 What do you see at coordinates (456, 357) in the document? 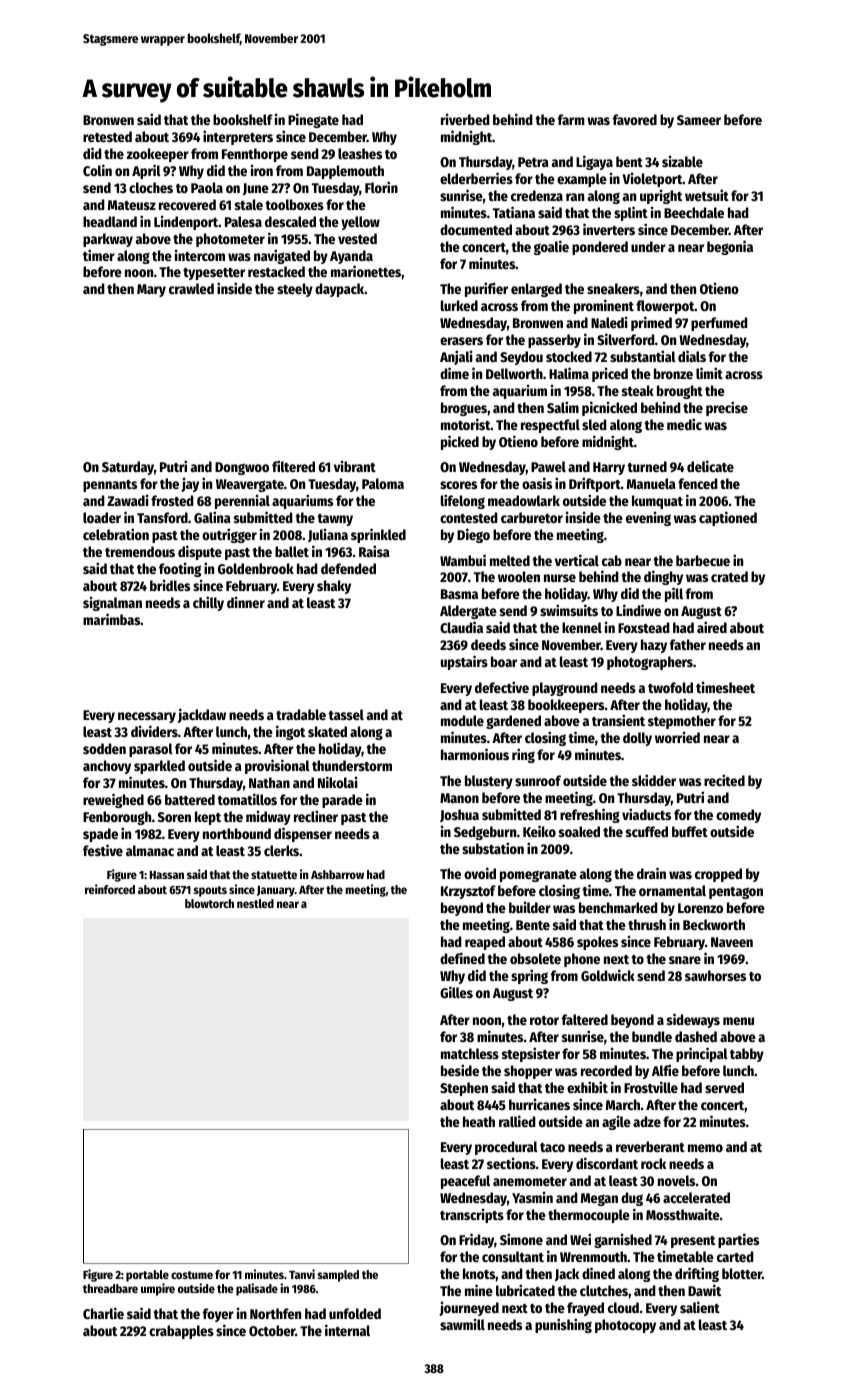
I see `Anjali` at bounding box center [456, 357].
